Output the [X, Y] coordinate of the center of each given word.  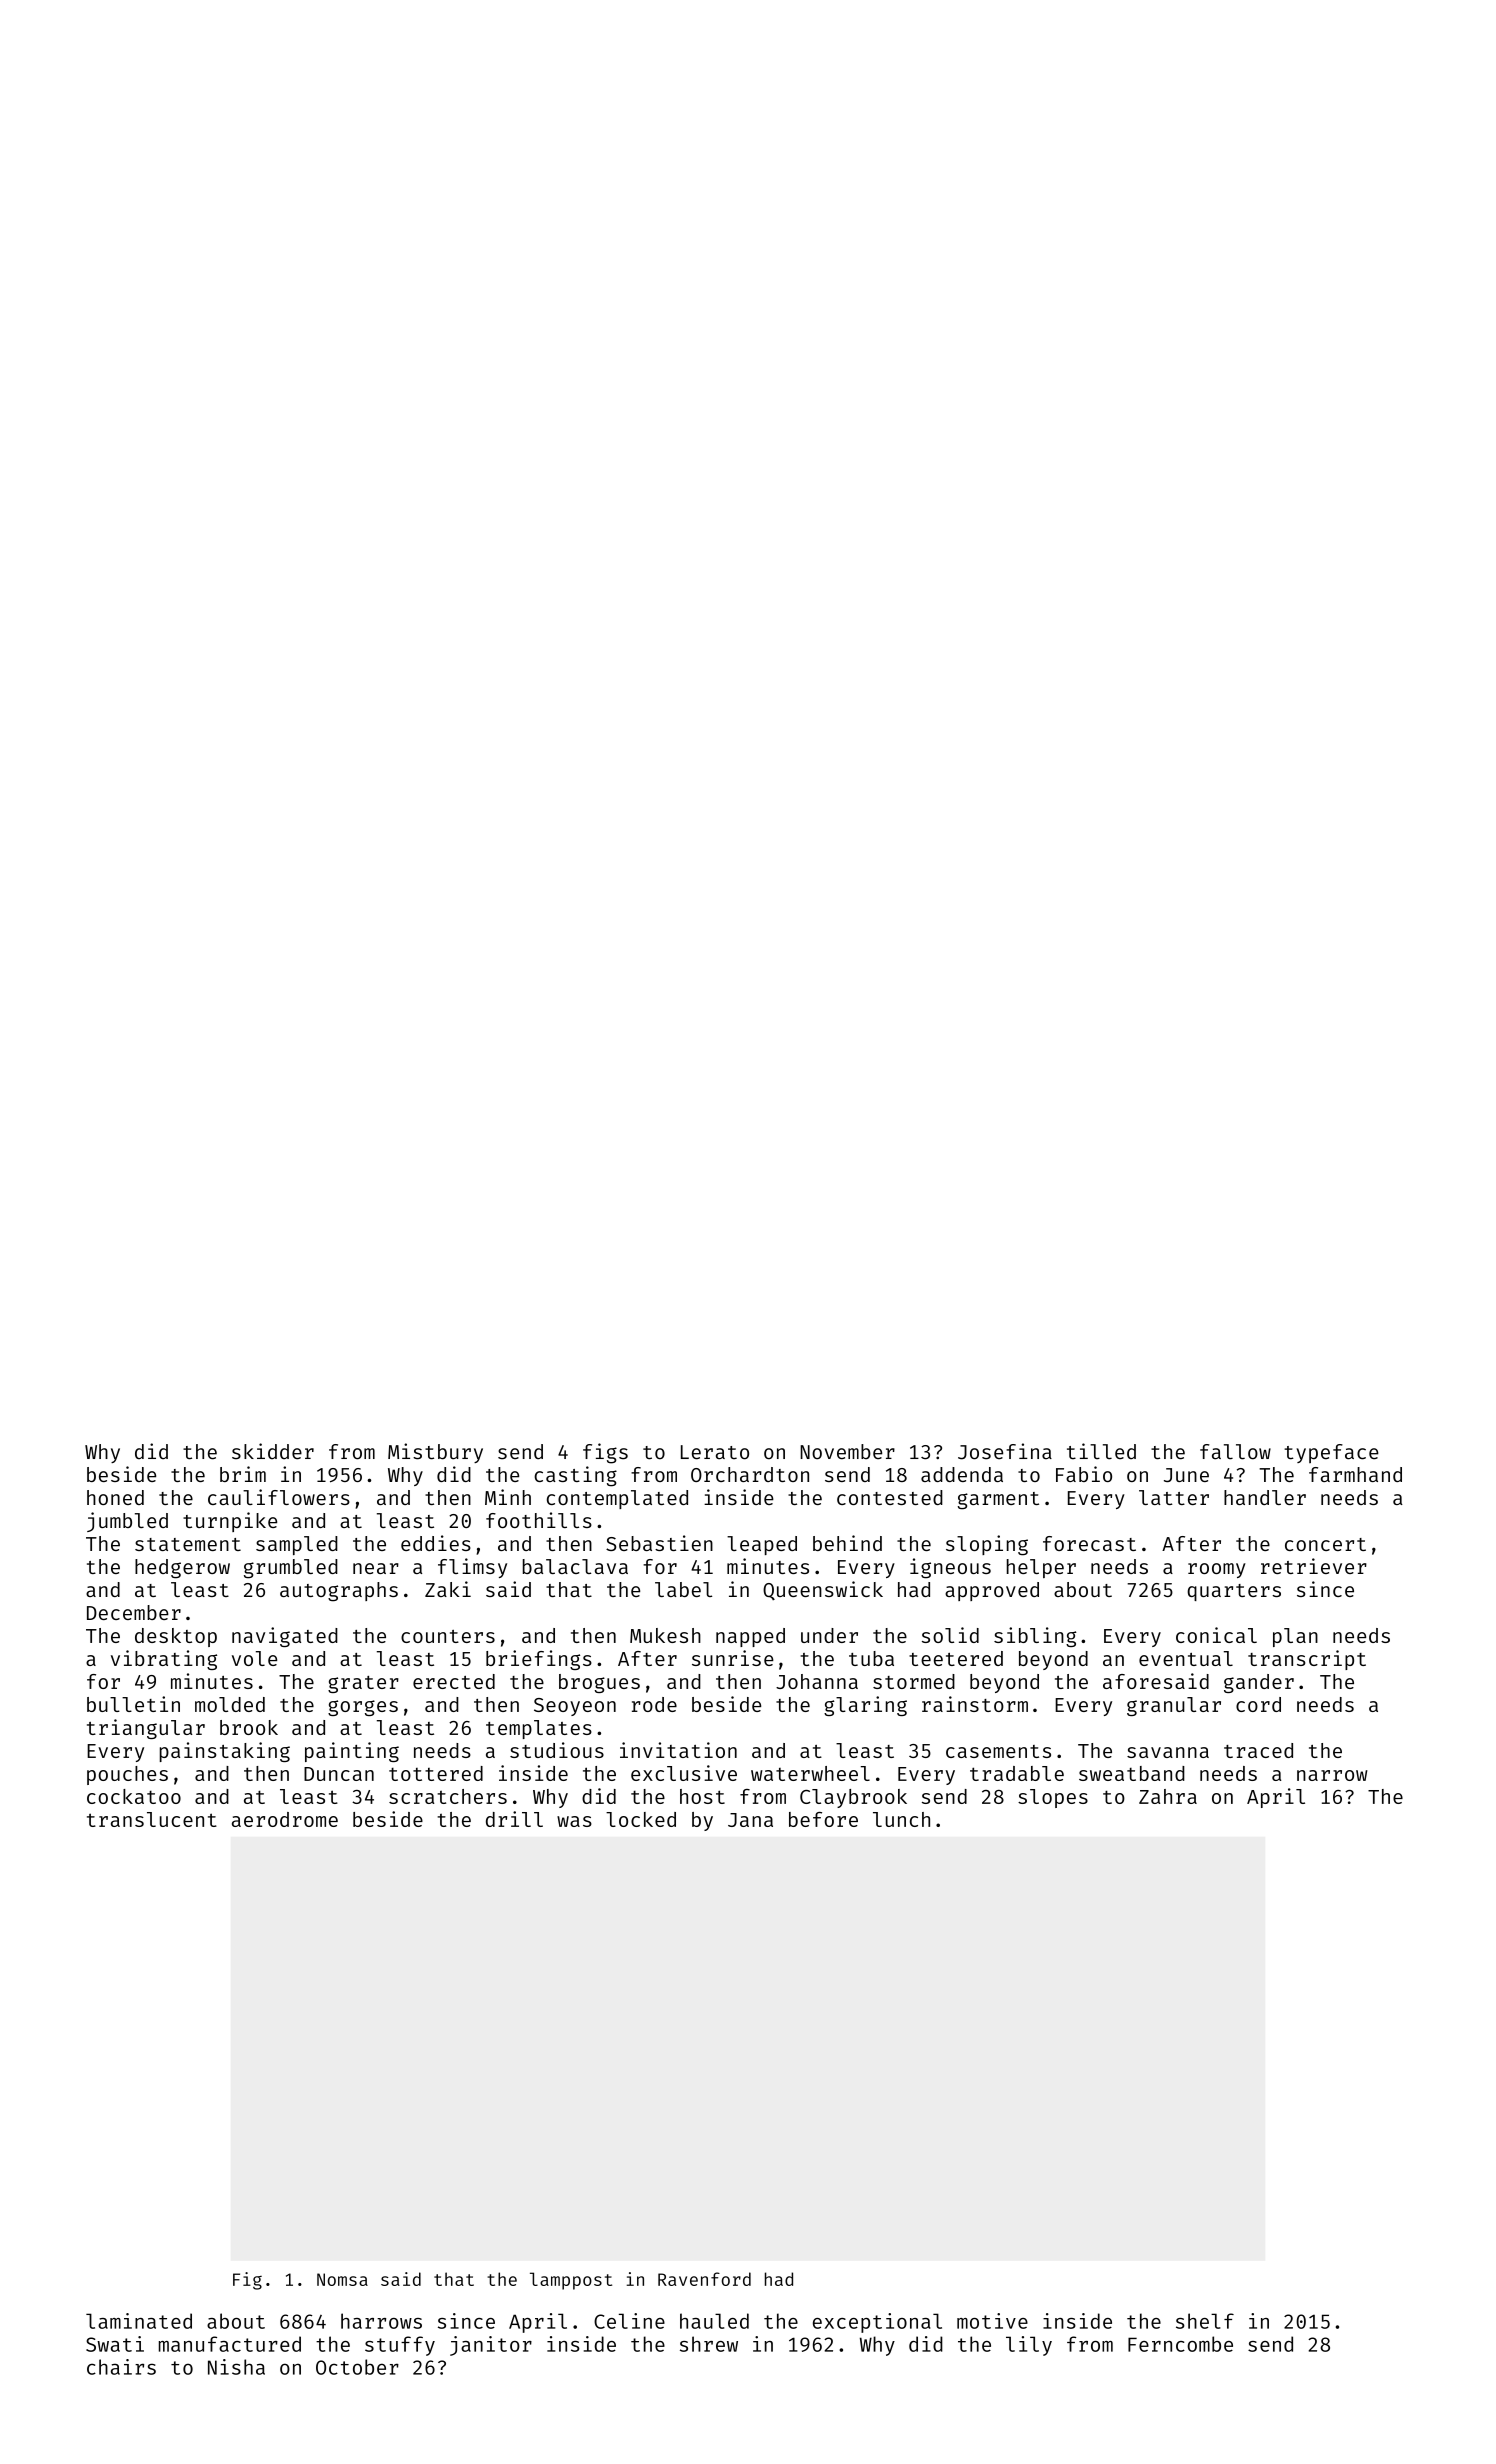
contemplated [617, 1499]
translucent [152, 1819]
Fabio [1084, 1474]
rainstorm [975, 1704]
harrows [381, 2321]
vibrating [164, 1660]
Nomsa [342, 2279]
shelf [1205, 2321]
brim [243, 1474]
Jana [750, 1820]
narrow [1332, 1775]
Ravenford [704, 2279]
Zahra [1168, 1796]
